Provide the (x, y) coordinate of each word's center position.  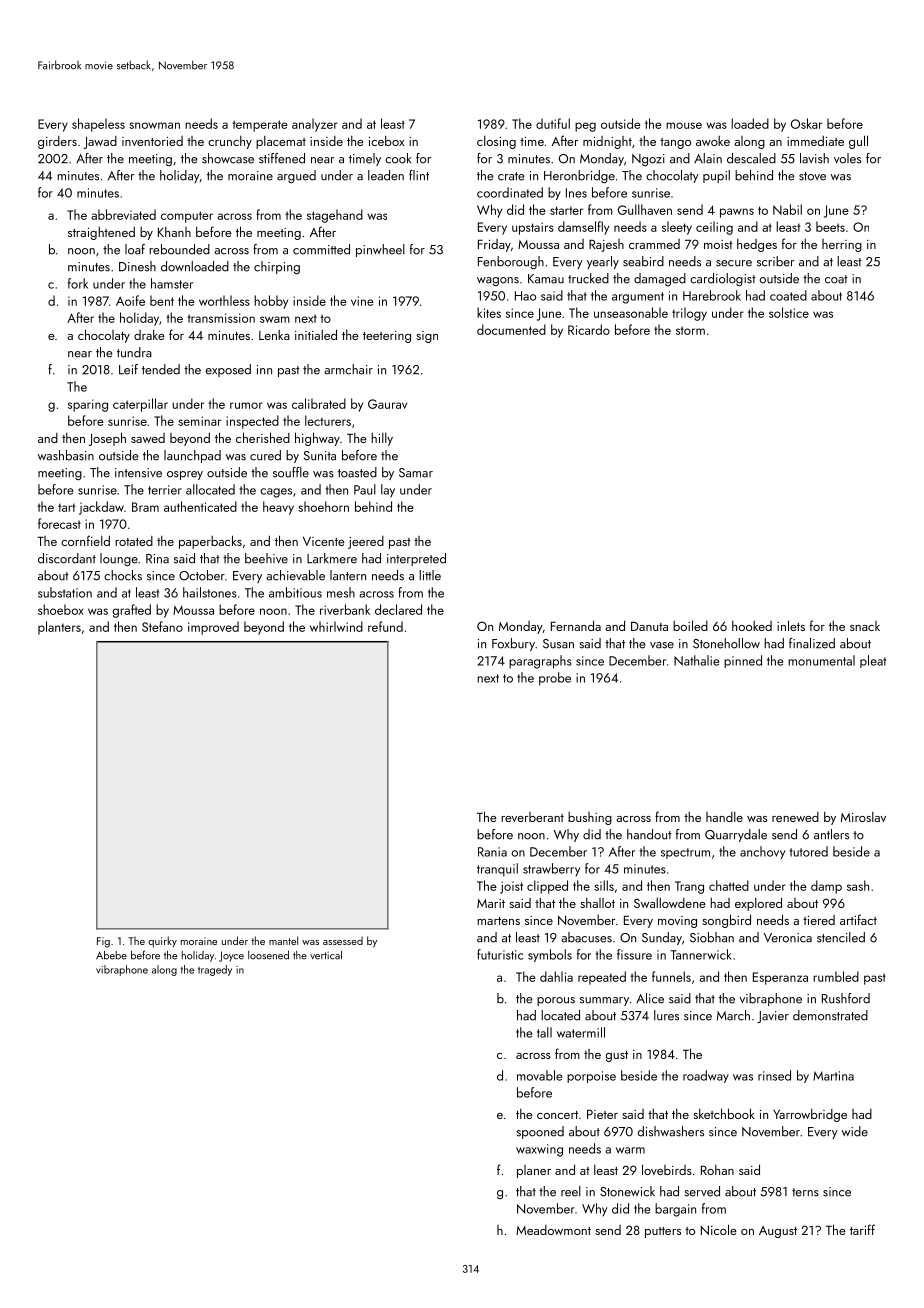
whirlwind (336, 626)
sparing (88, 405)
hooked (752, 626)
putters (663, 1232)
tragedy (215, 970)
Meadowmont (553, 1230)
